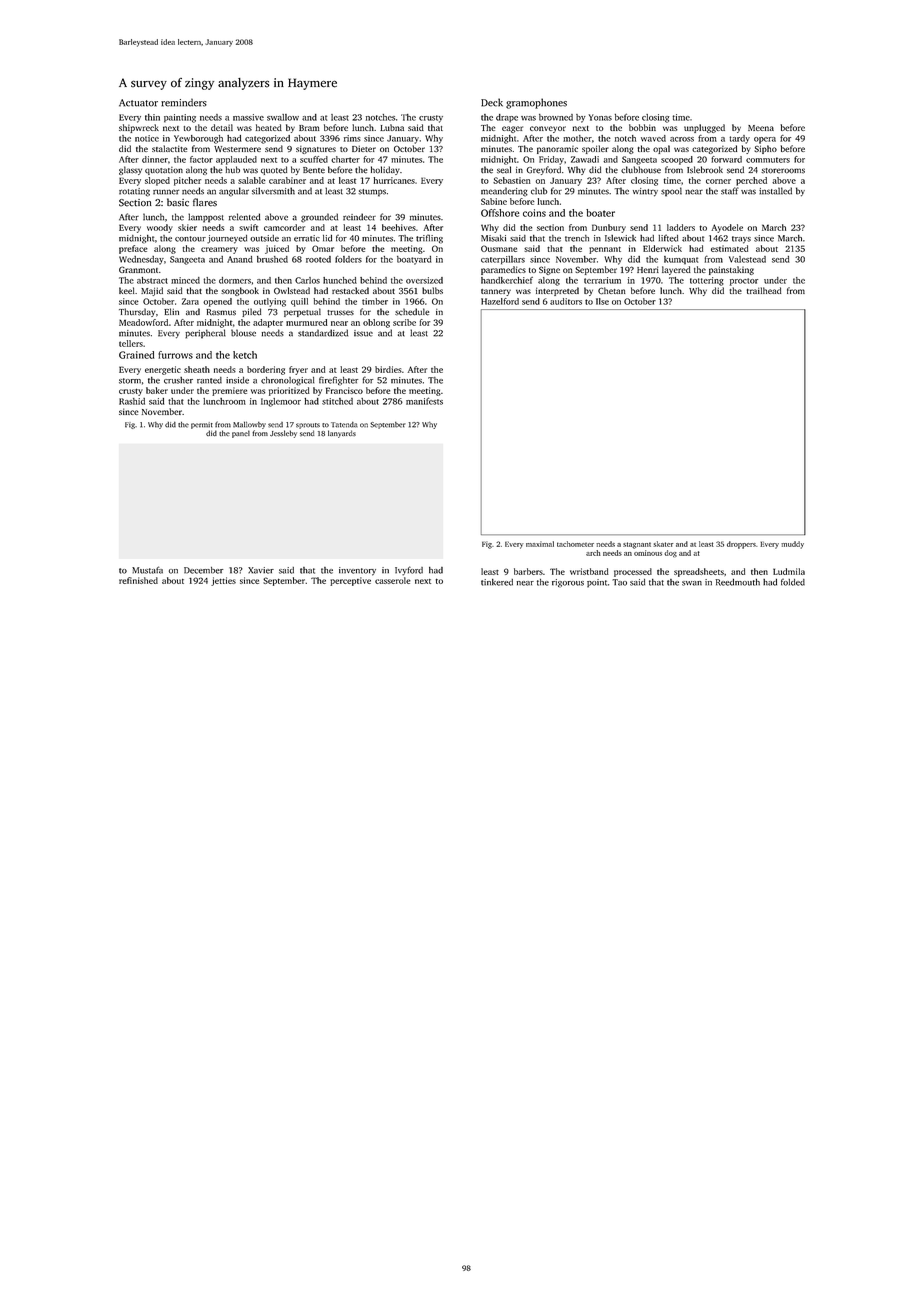 The image size is (924, 1308). I want to click on painstaking, so click(731, 270).
